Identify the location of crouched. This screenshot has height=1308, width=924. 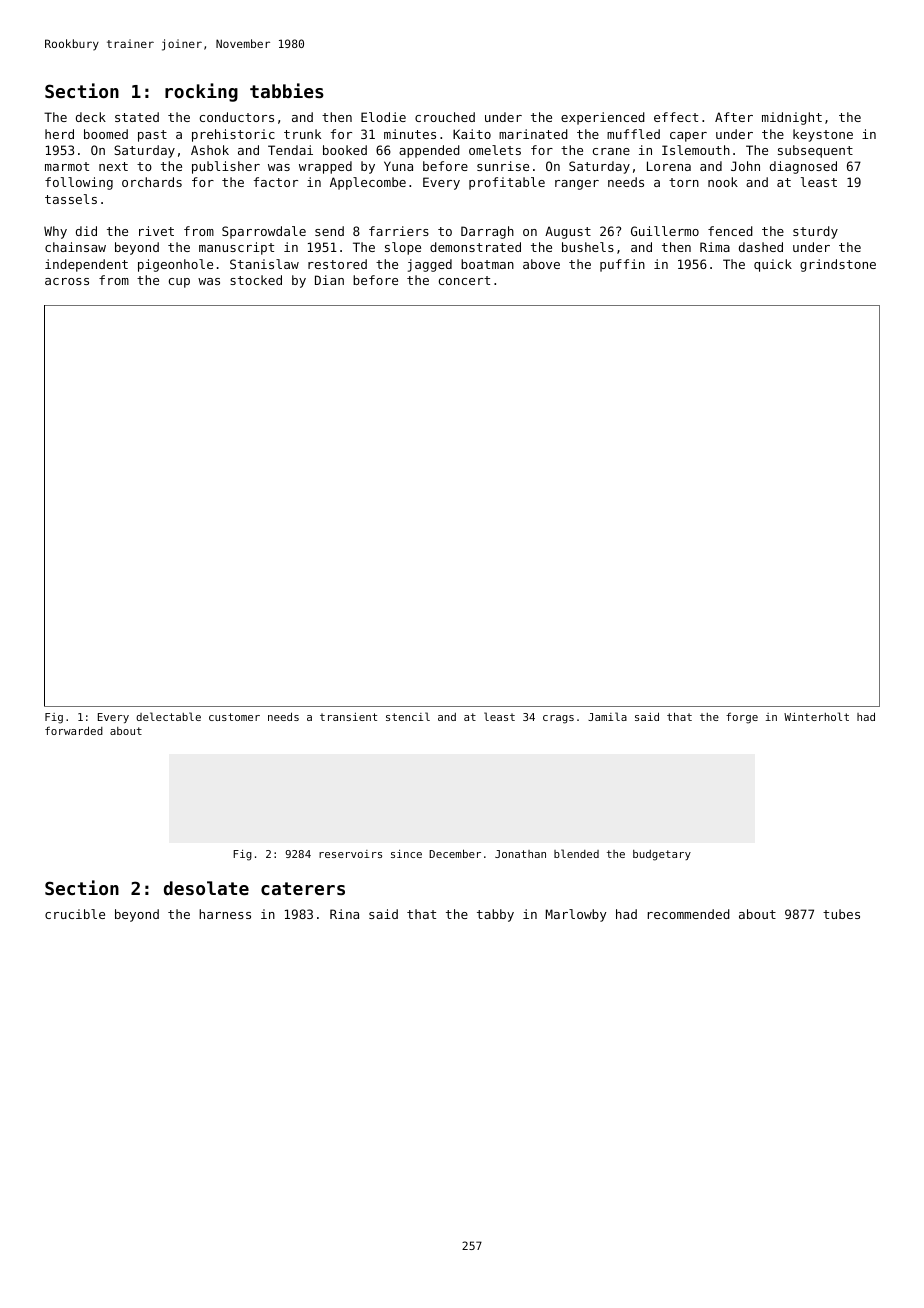
(445, 117).
